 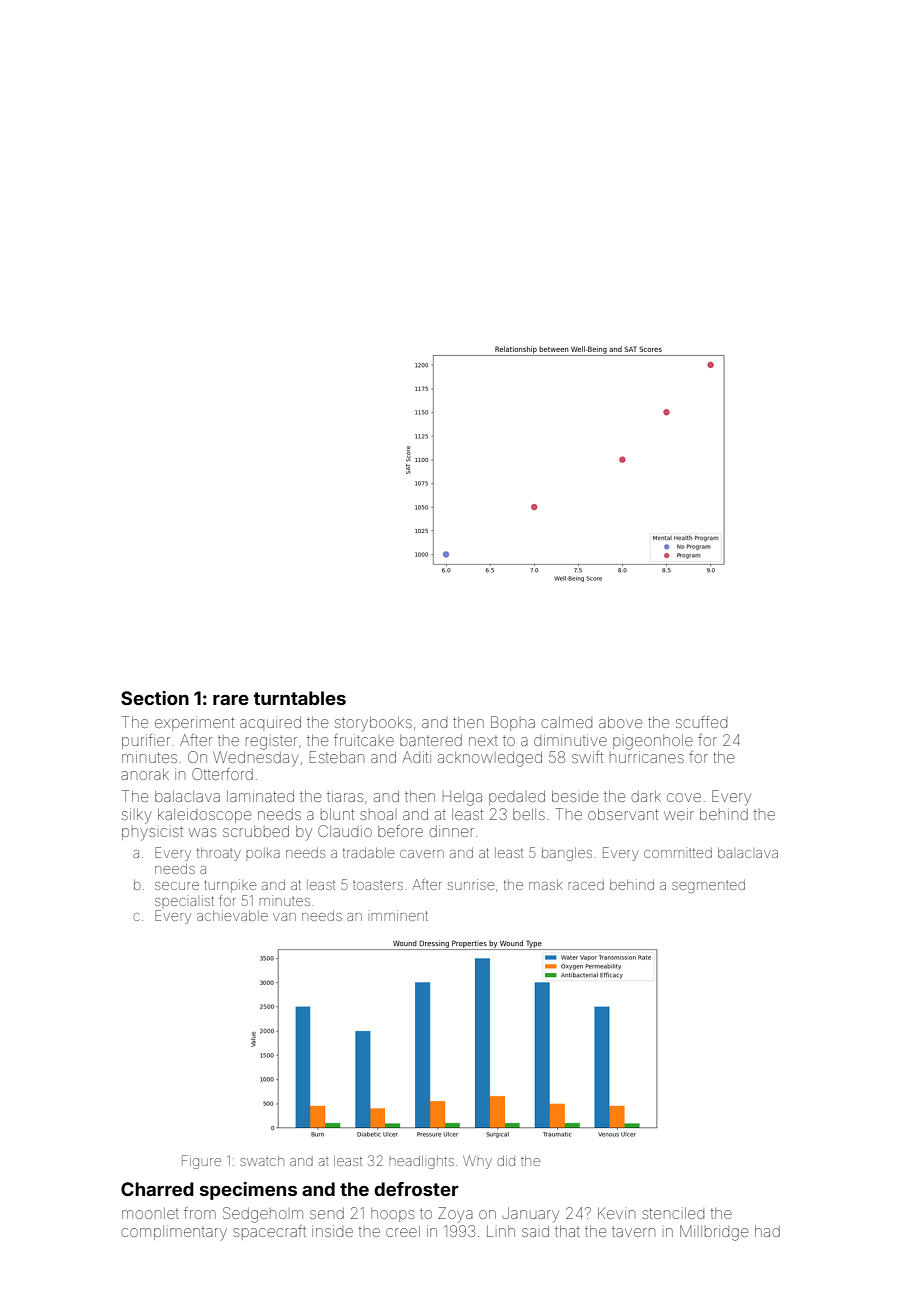 What do you see at coordinates (451, 831) in the screenshot?
I see `dinner` at bounding box center [451, 831].
